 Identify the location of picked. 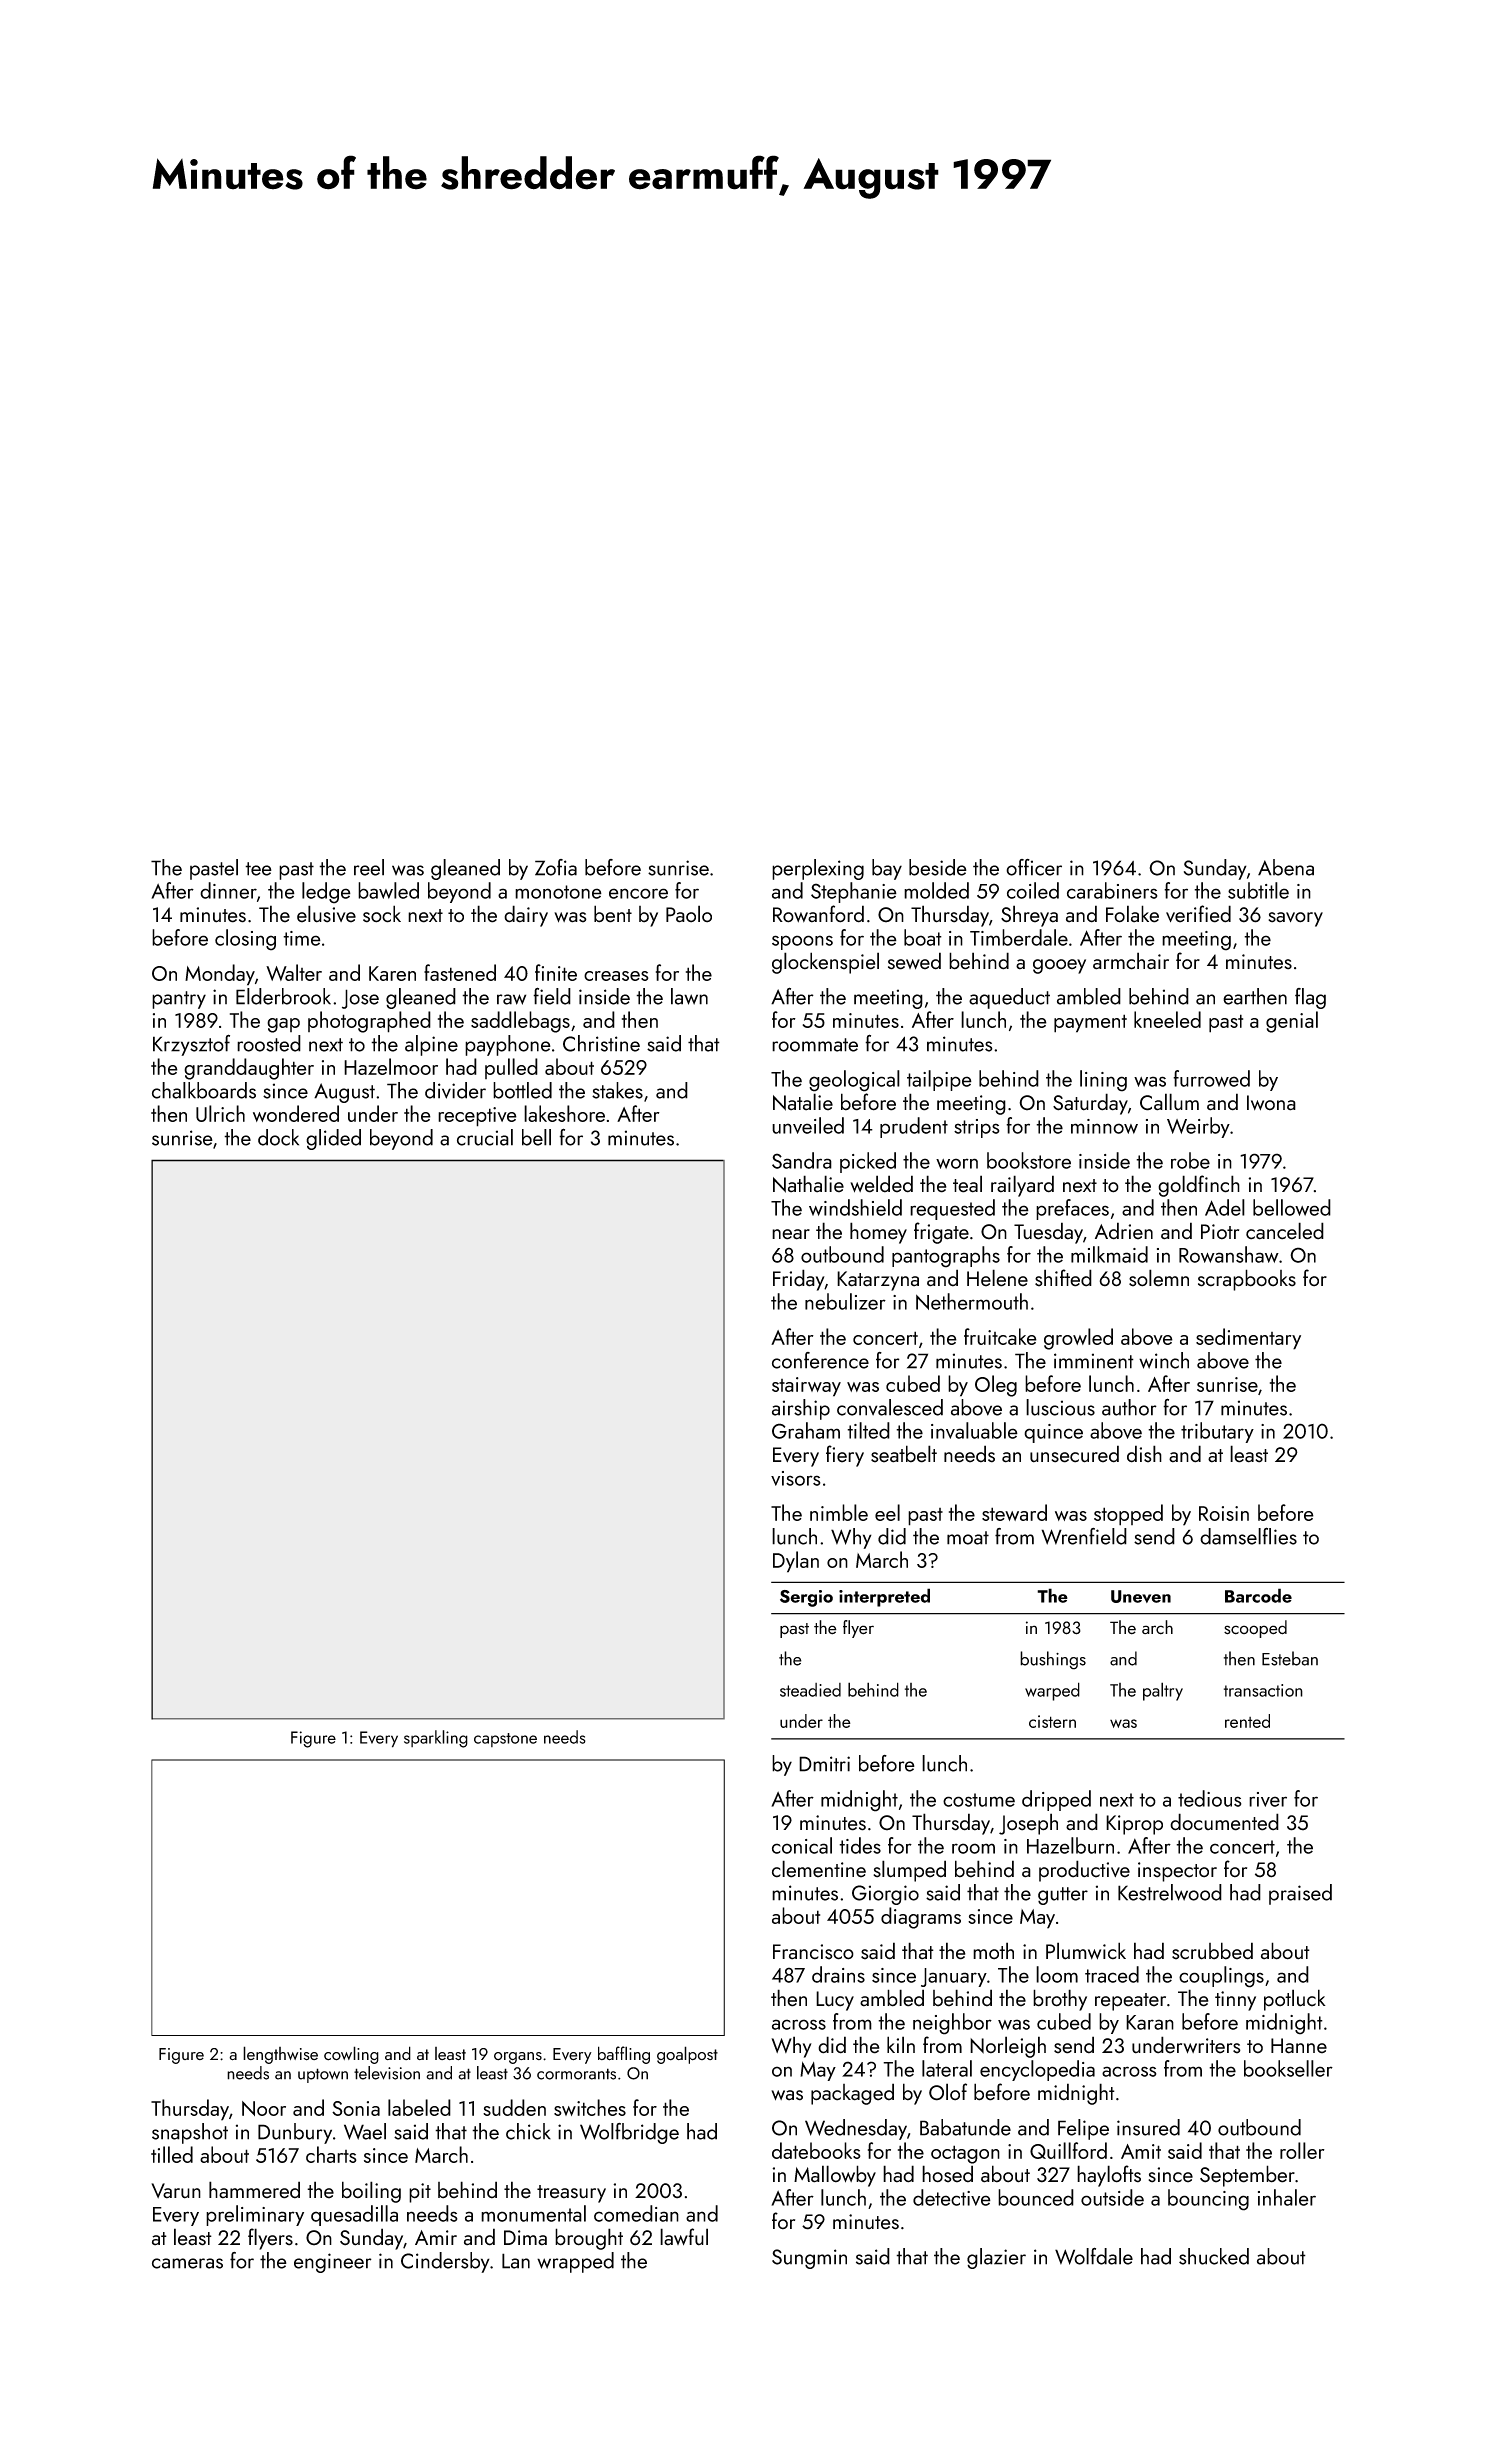
(868, 1162).
